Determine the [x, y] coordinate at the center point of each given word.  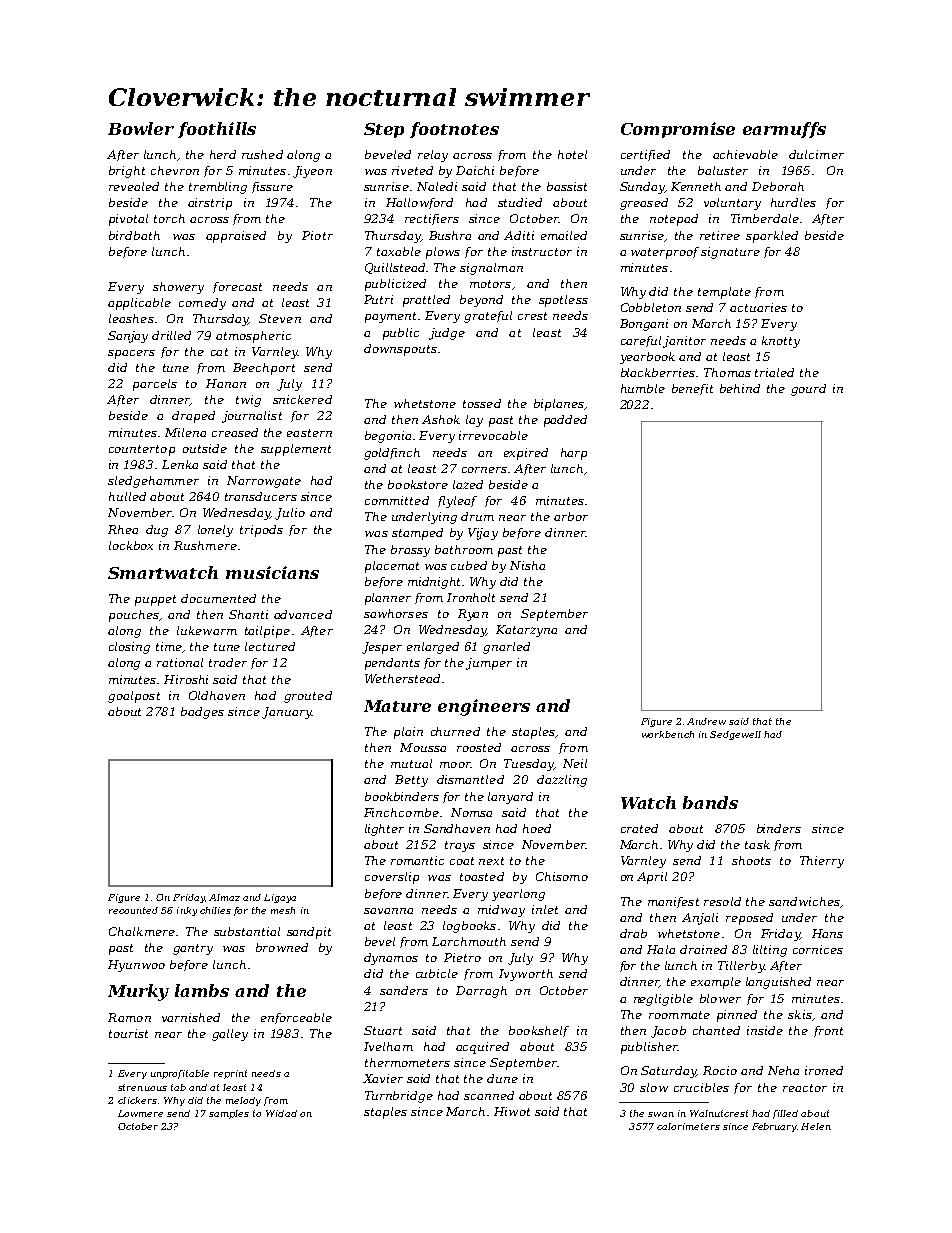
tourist [128, 1033]
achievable [745, 154]
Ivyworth [526, 975]
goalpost [134, 697]
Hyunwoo [136, 966]
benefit [692, 389]
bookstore [418, 484]
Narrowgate [264, 482]
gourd [808, 390]
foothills [217, 130]
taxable [399, 251]
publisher [649, 1048]
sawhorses [396, 613]
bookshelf [539, 1031]
